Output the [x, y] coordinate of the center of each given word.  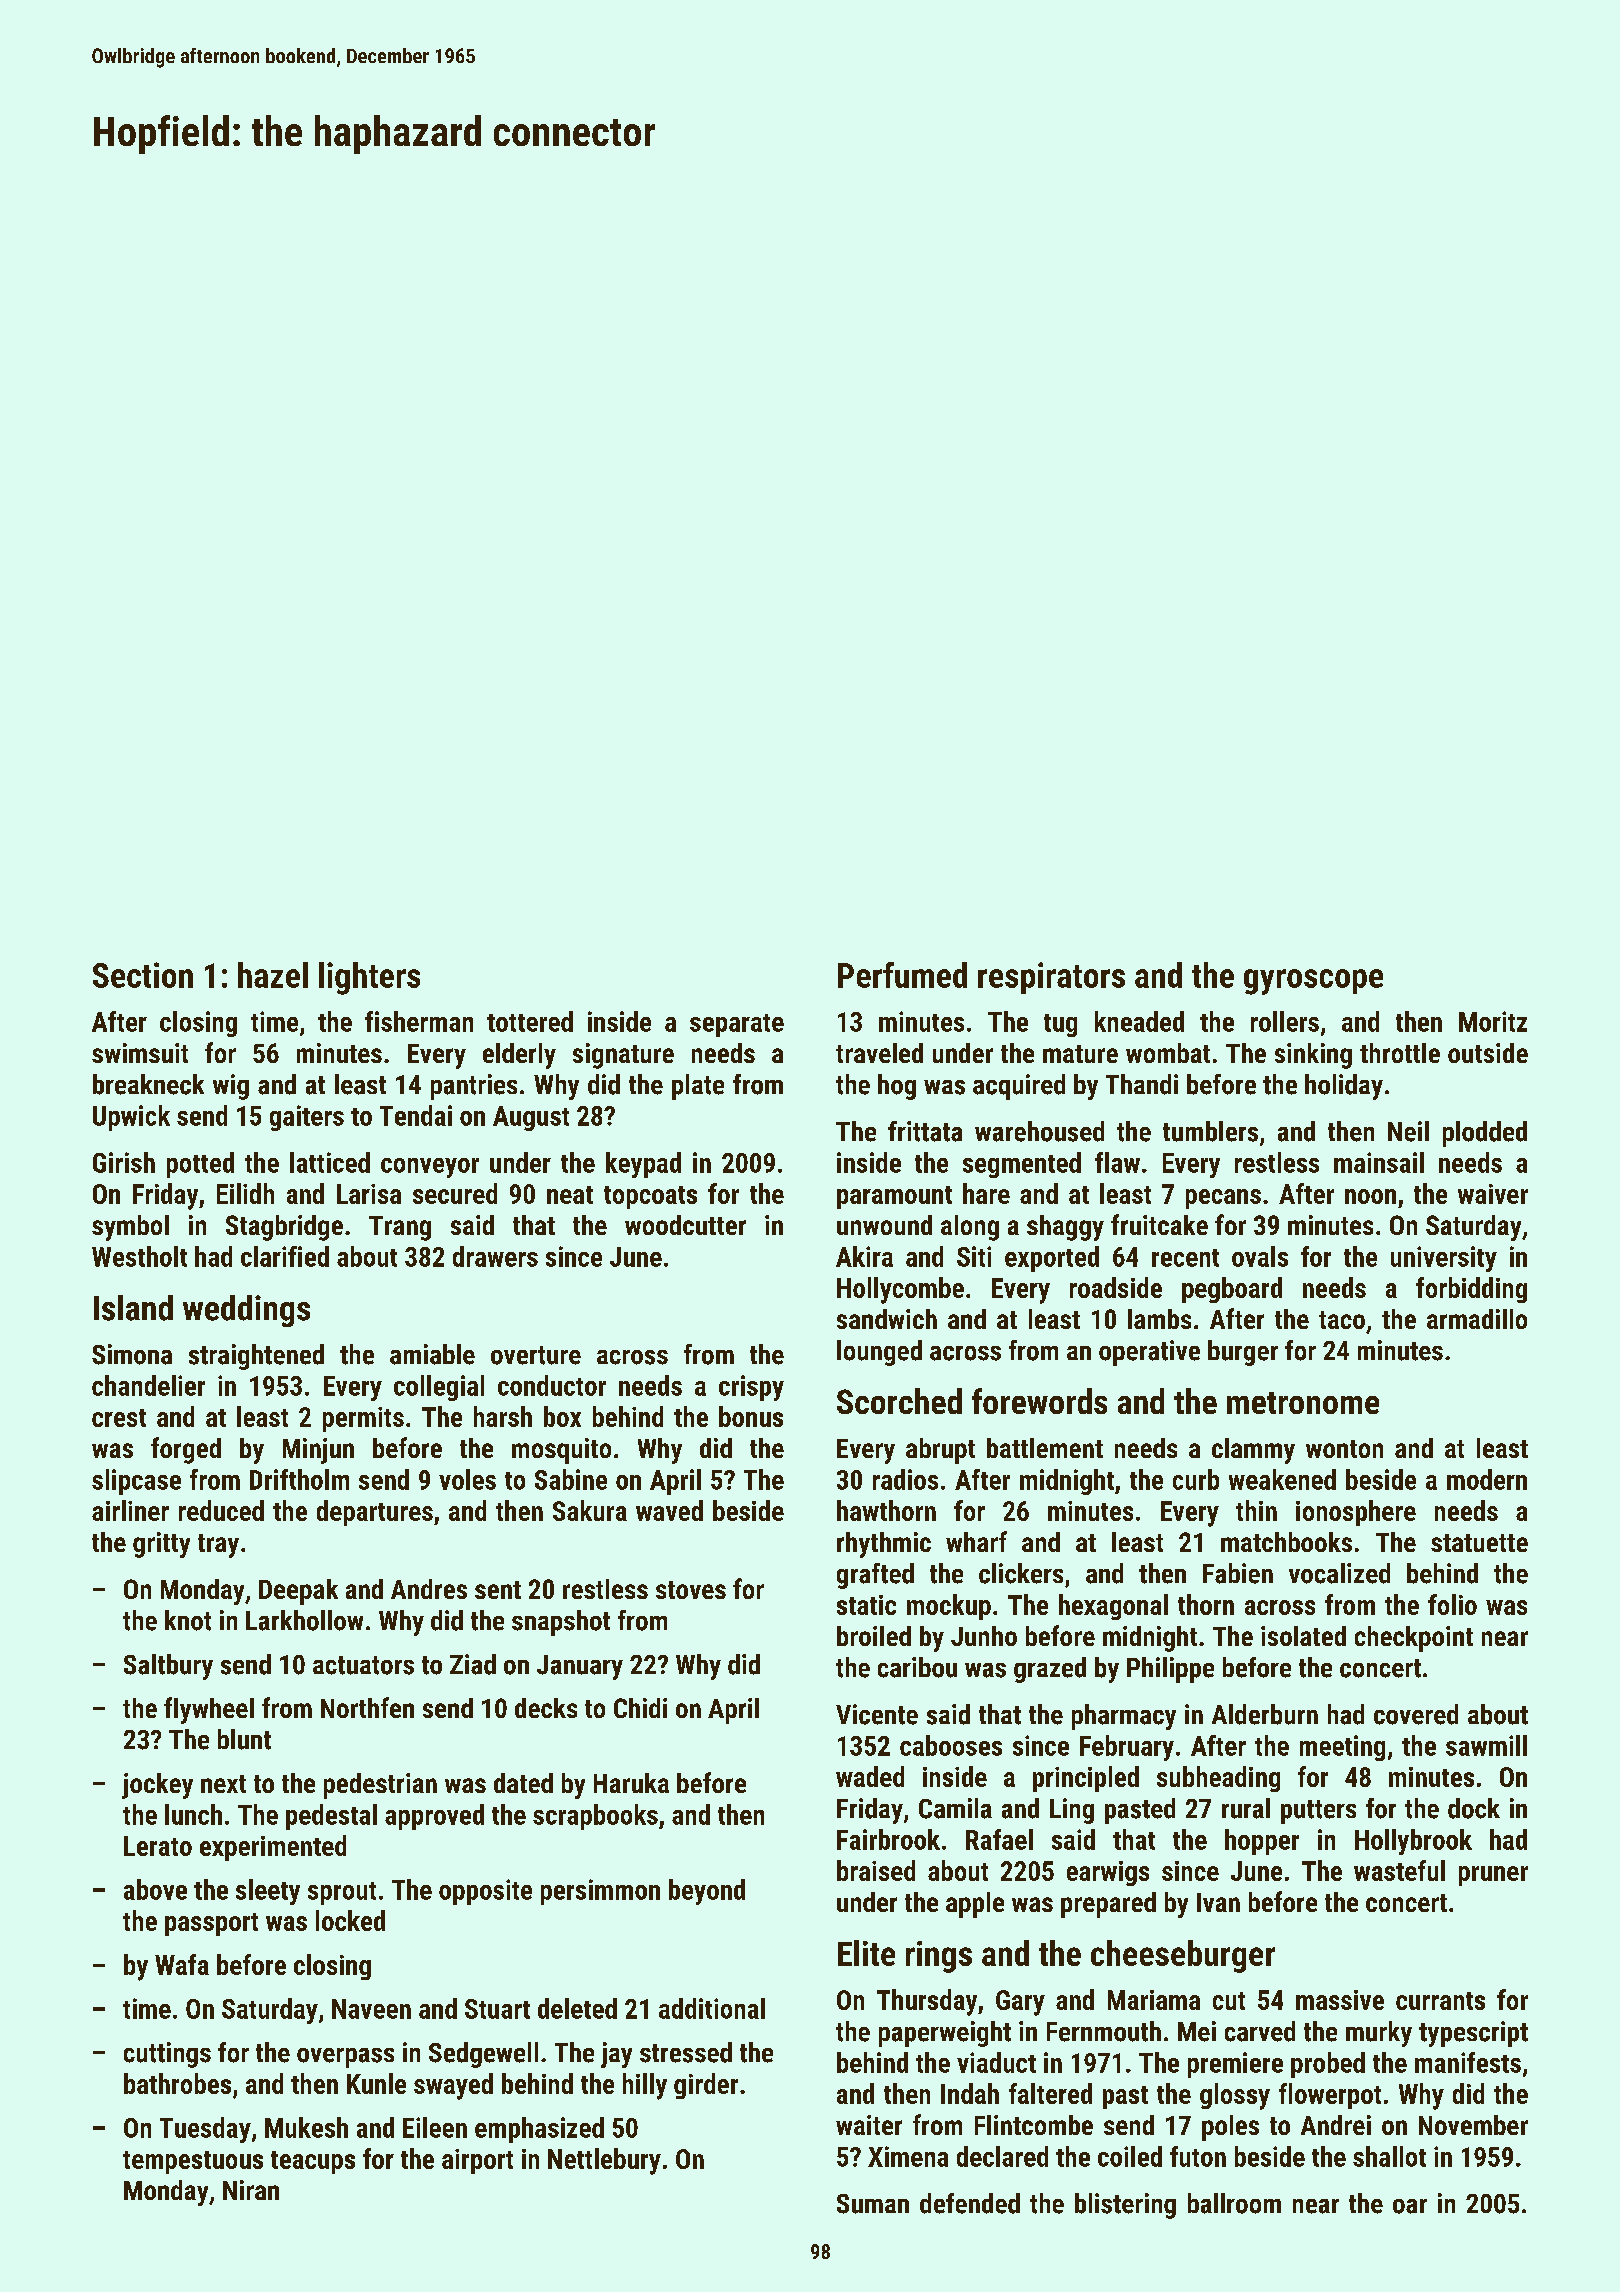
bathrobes [177, 2083]
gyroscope [1313, 982]
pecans [1223, 1199]
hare [986, 1193]
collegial [439, 1388]
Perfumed [902, 975]
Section [143, 975]
